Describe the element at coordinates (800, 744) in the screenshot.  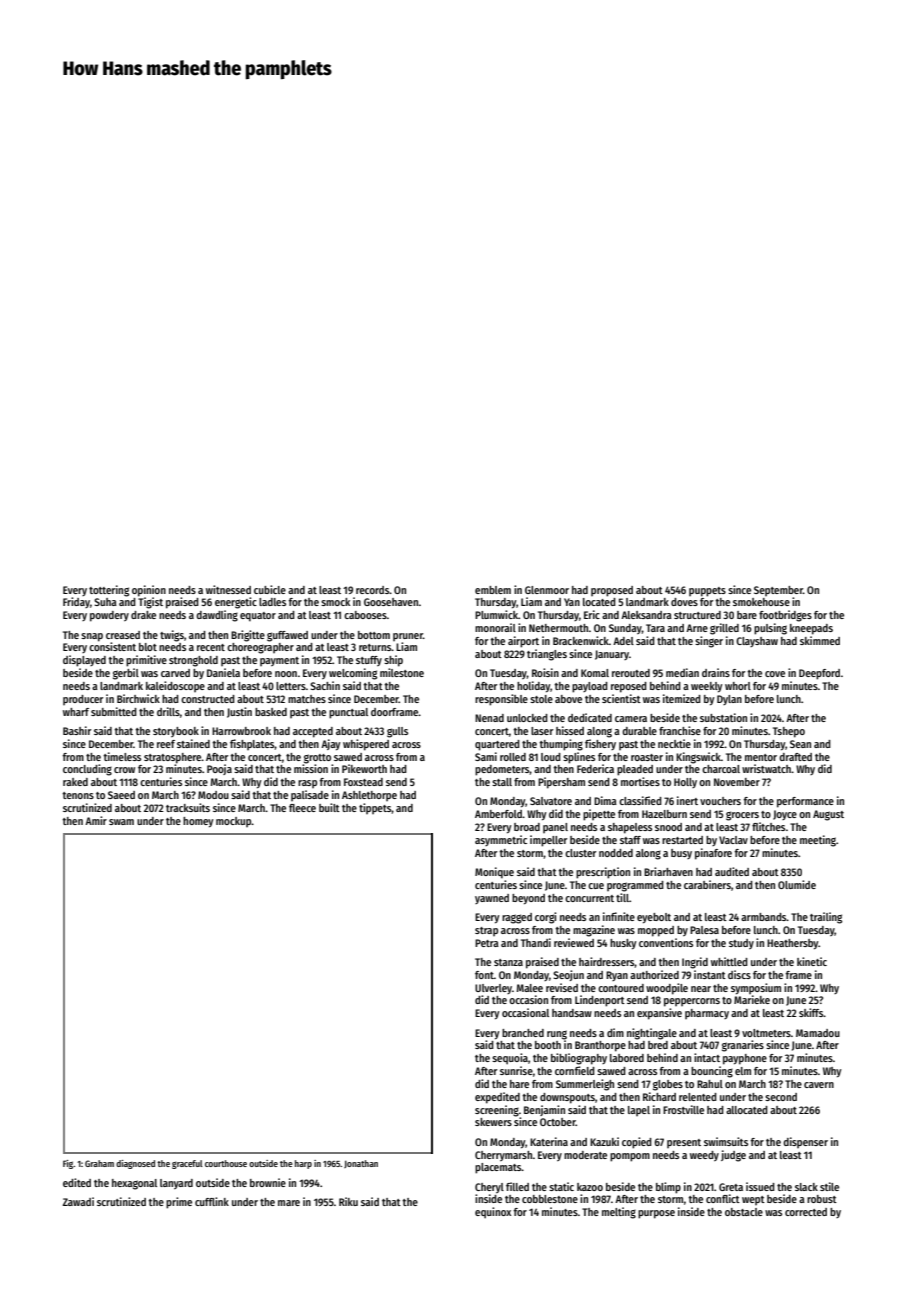
I see `Sean` at that location.
